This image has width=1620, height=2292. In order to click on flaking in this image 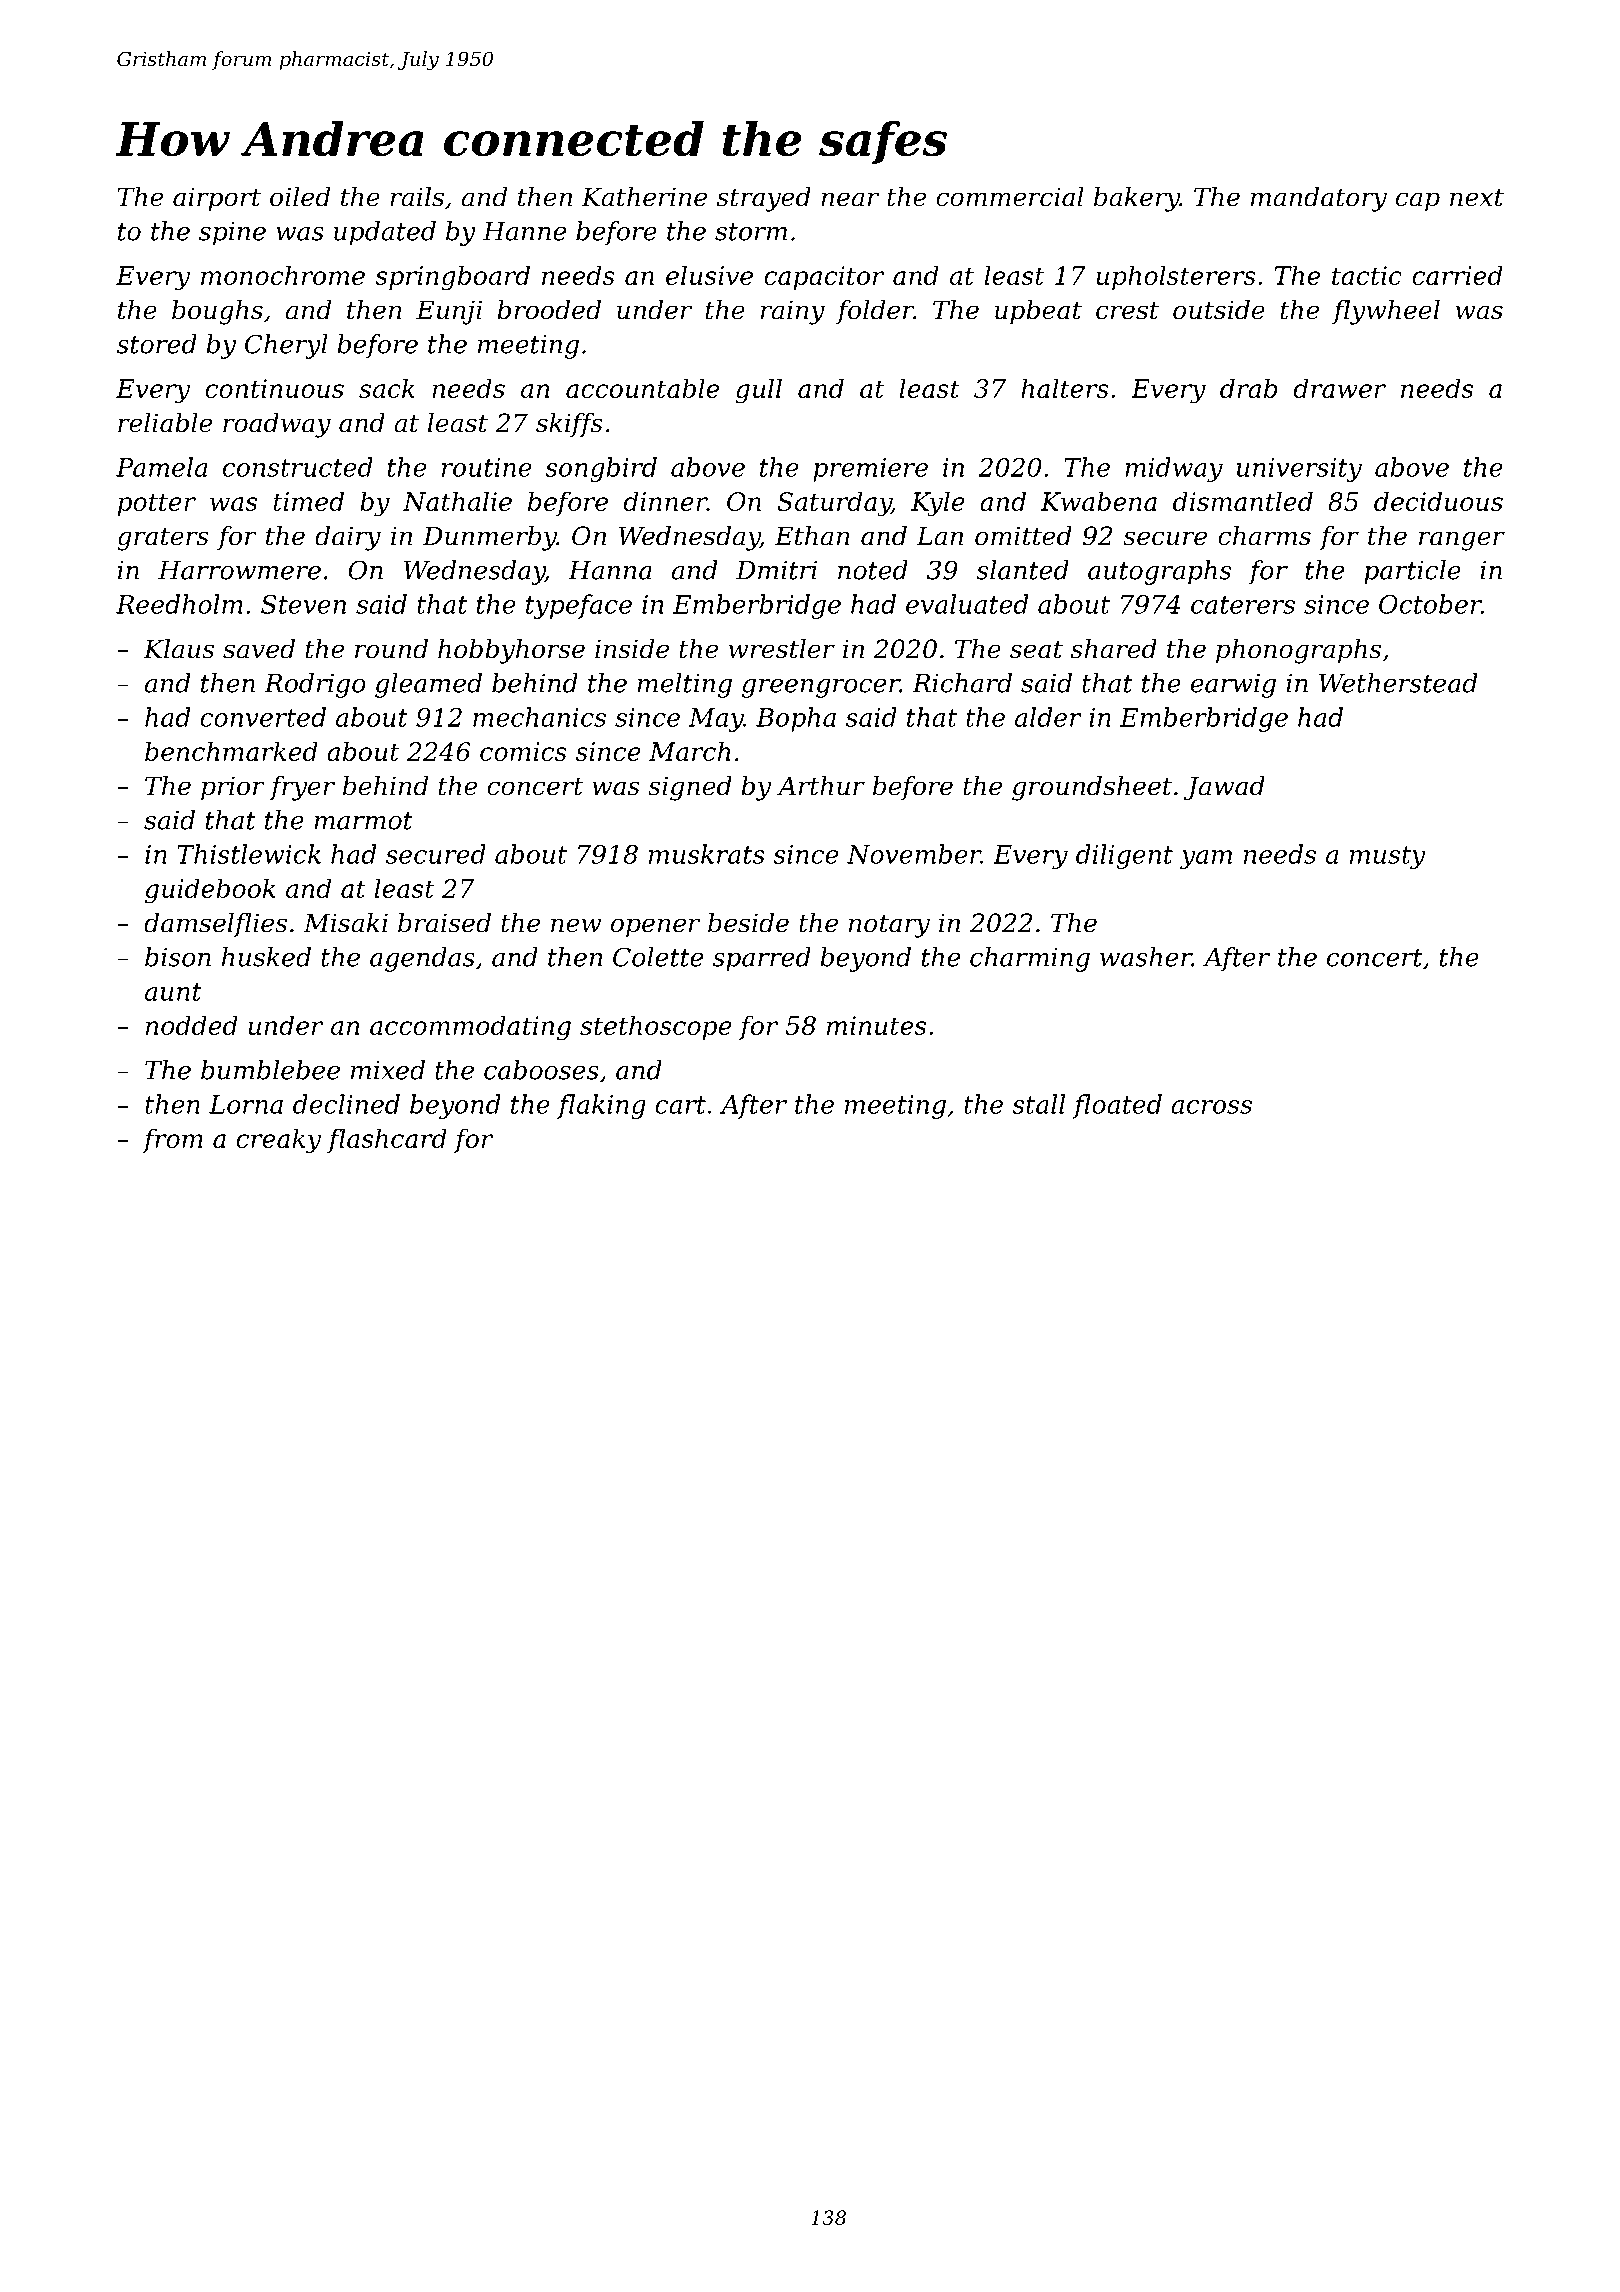, I will do `click(601, 1106)`.
